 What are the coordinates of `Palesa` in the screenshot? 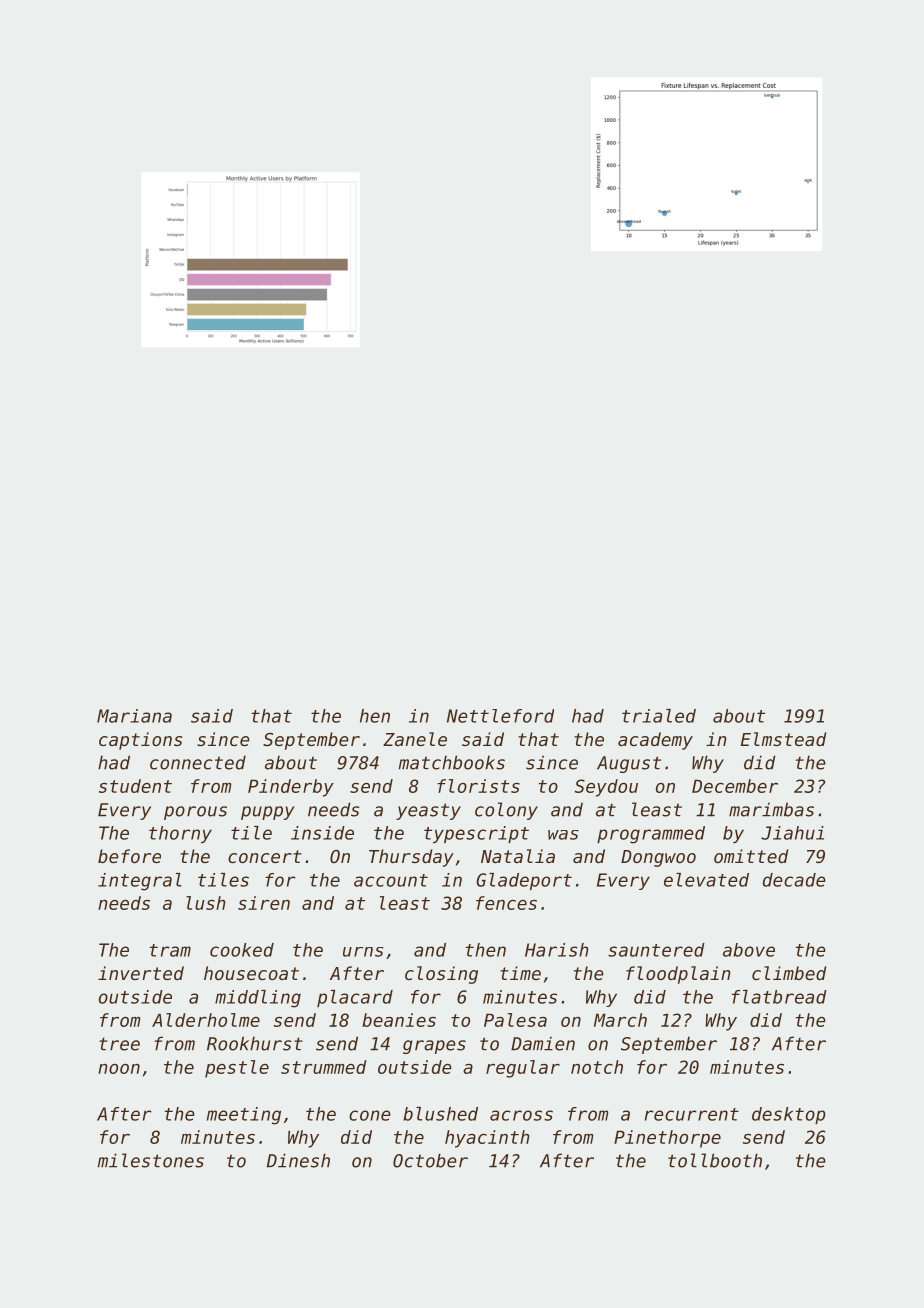 It's located at (515, 1020).
